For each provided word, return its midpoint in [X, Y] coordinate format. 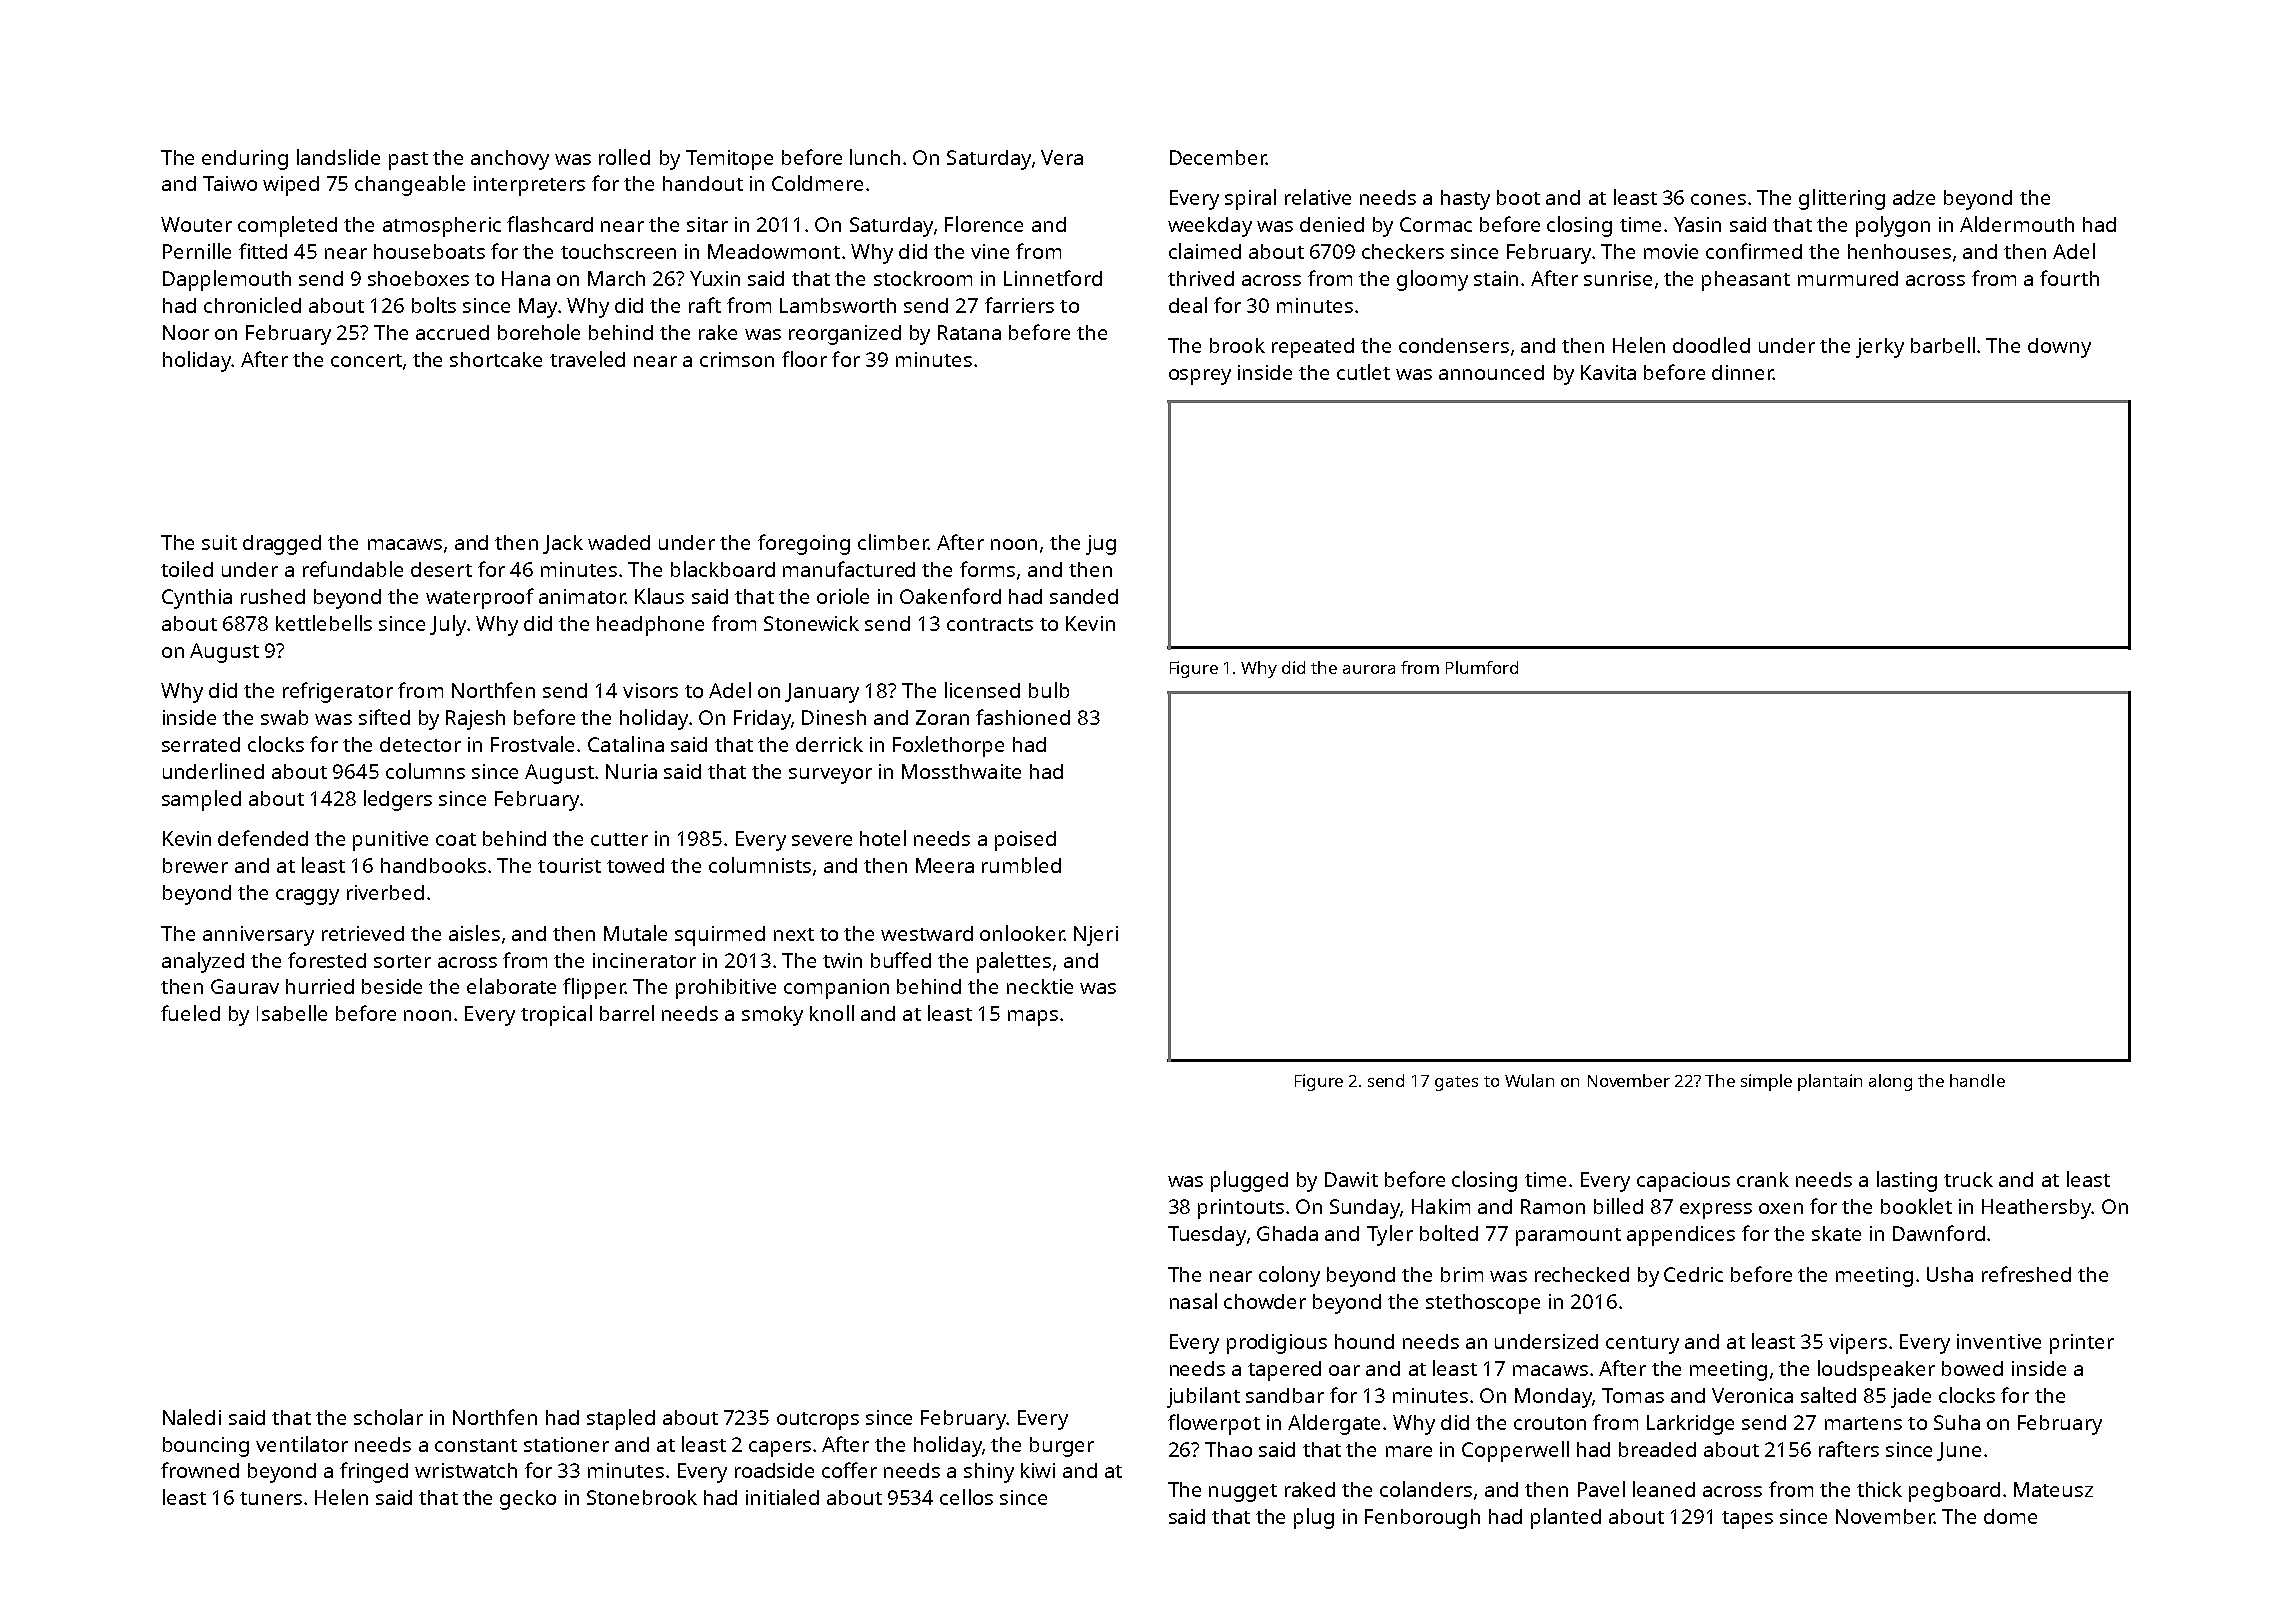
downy [2059, 348]
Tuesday [1207, 1236]
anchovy [510, 160]
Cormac [1436, 224]
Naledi [192, 1417]
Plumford [1482, 667]
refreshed [2026, 1274]
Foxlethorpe [948, 746]
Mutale [635, 933]
